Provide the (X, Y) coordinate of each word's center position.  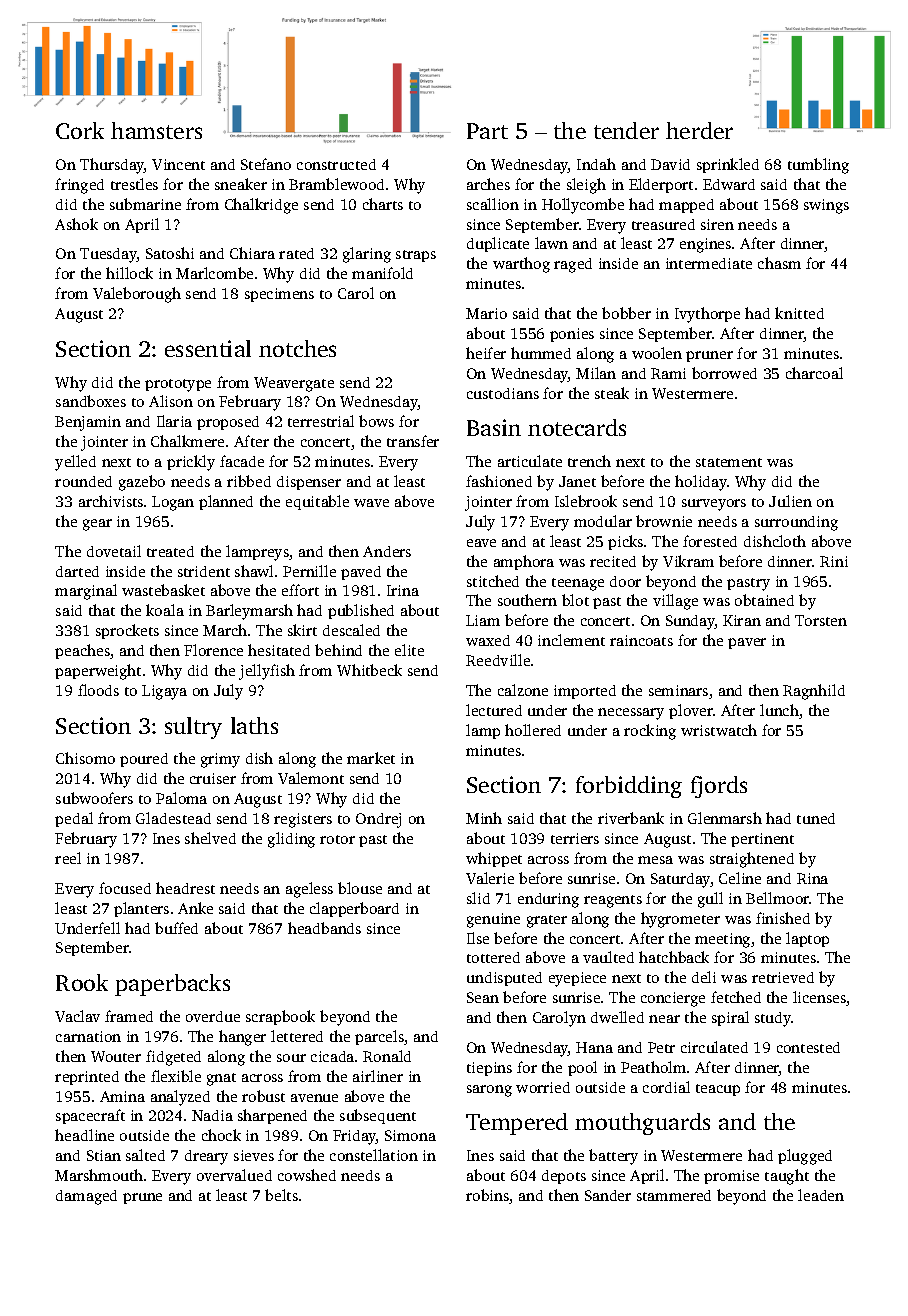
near (664, 1019)
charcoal (814, 373)
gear (97, 525)
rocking (650, 732)
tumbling (818, 166)
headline (84, 1135)
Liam (483, 620)
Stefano (266, 164)
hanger (242, 1038)
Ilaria (174, 421)
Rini (834, 561)
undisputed (504, 979)
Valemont (311, 778)
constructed (336, 164)
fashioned (499, 481)
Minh (484, 818)
